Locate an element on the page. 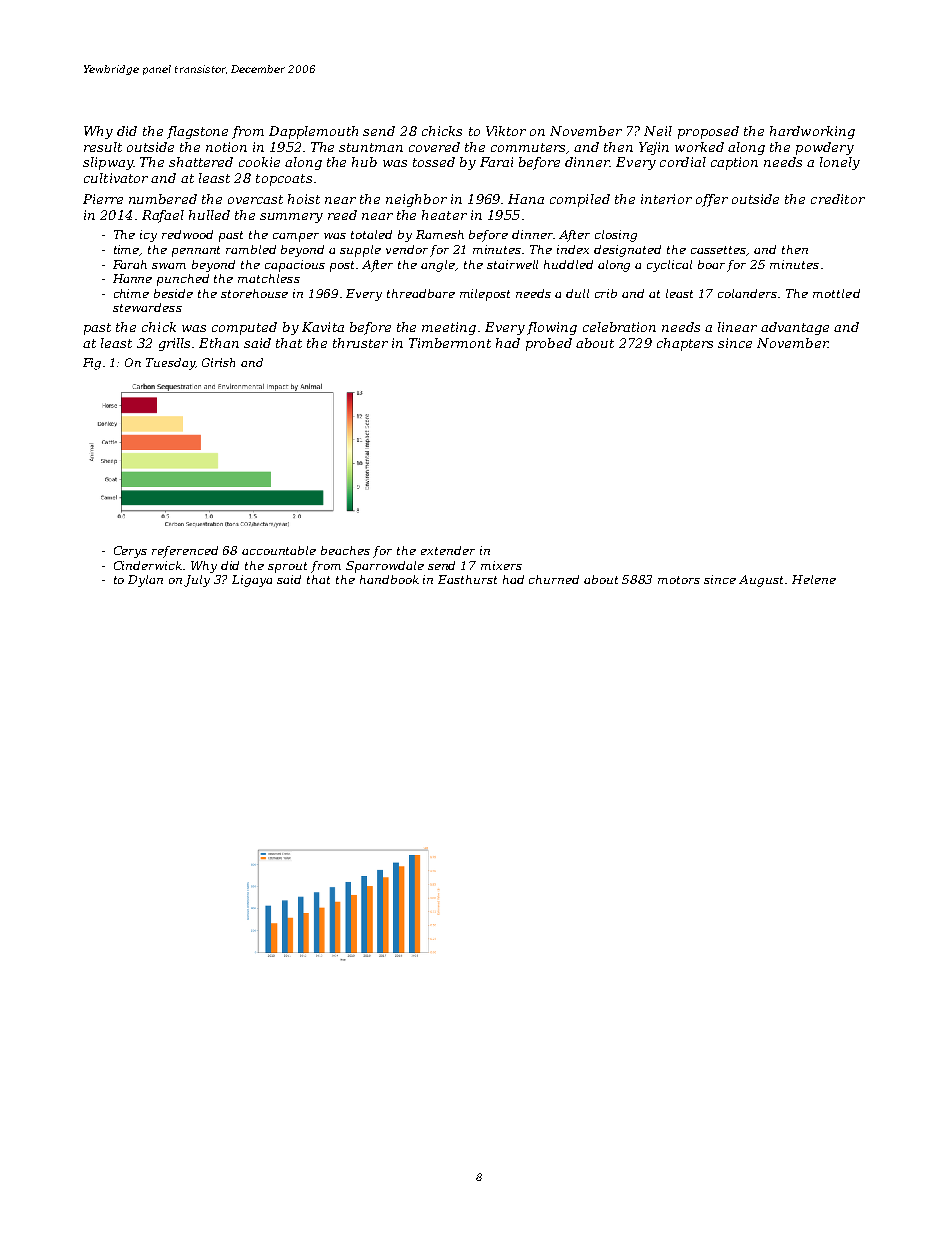  commuters is located at coordinates (528, 147).
